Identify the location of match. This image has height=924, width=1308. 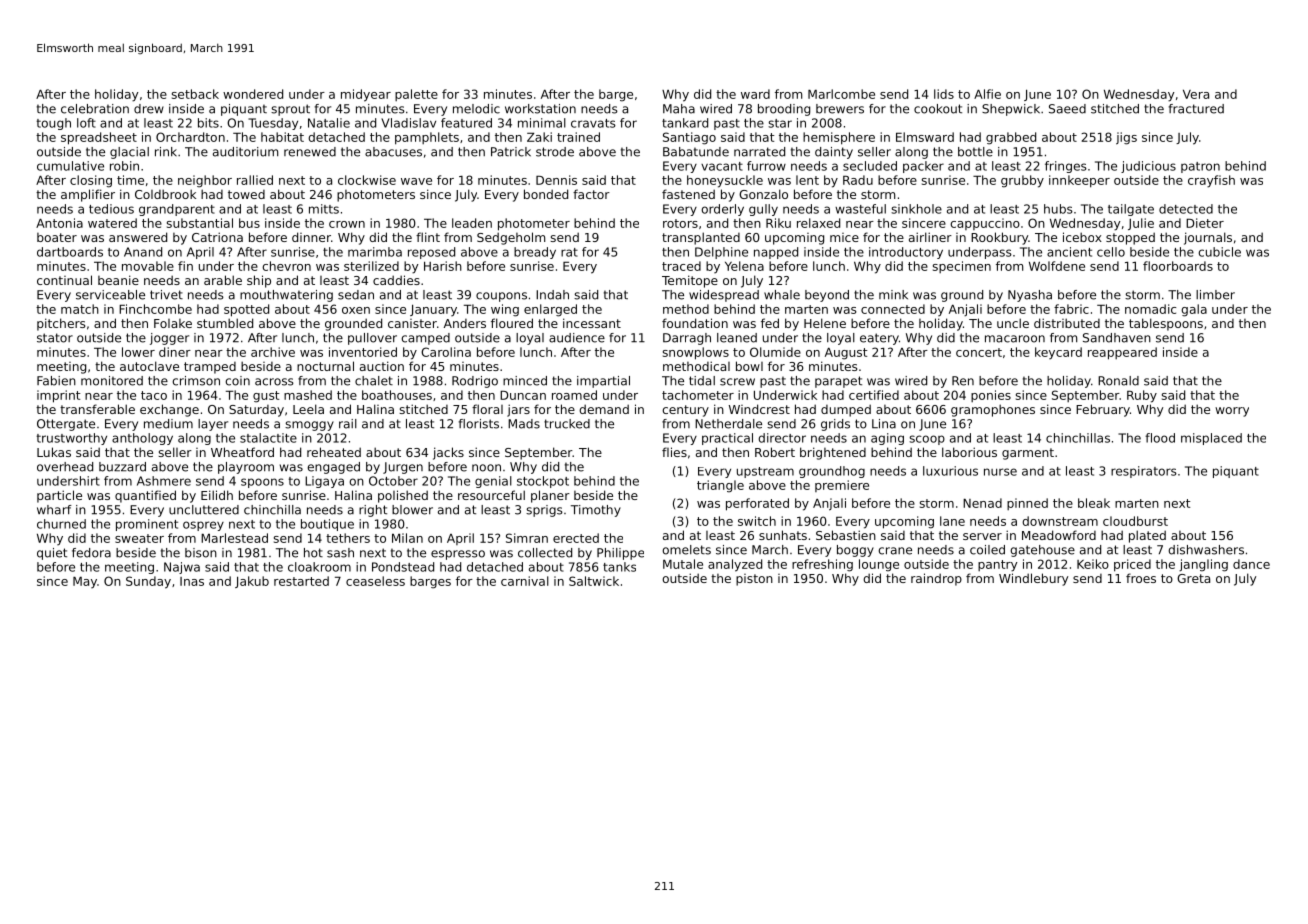
(80, 309).
